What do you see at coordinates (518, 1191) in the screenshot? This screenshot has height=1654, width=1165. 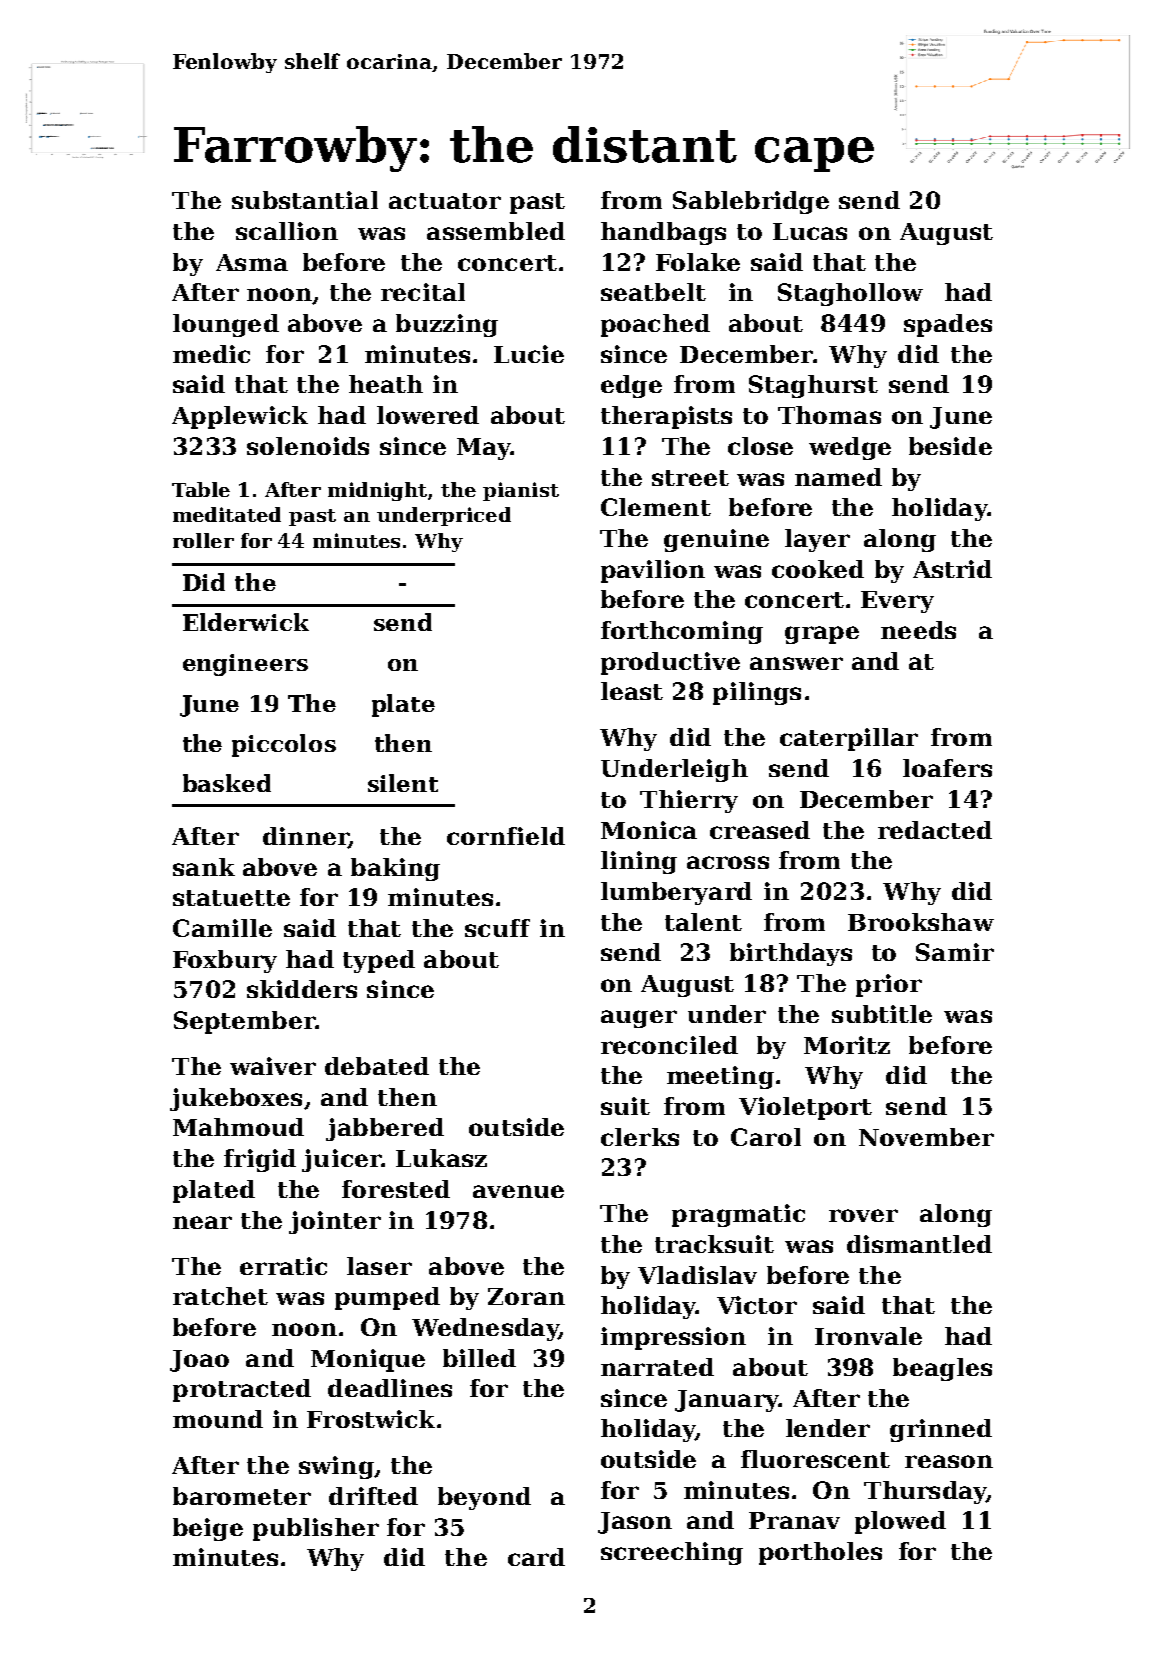 I see `avenue` at bounding box center [518, 1191].
